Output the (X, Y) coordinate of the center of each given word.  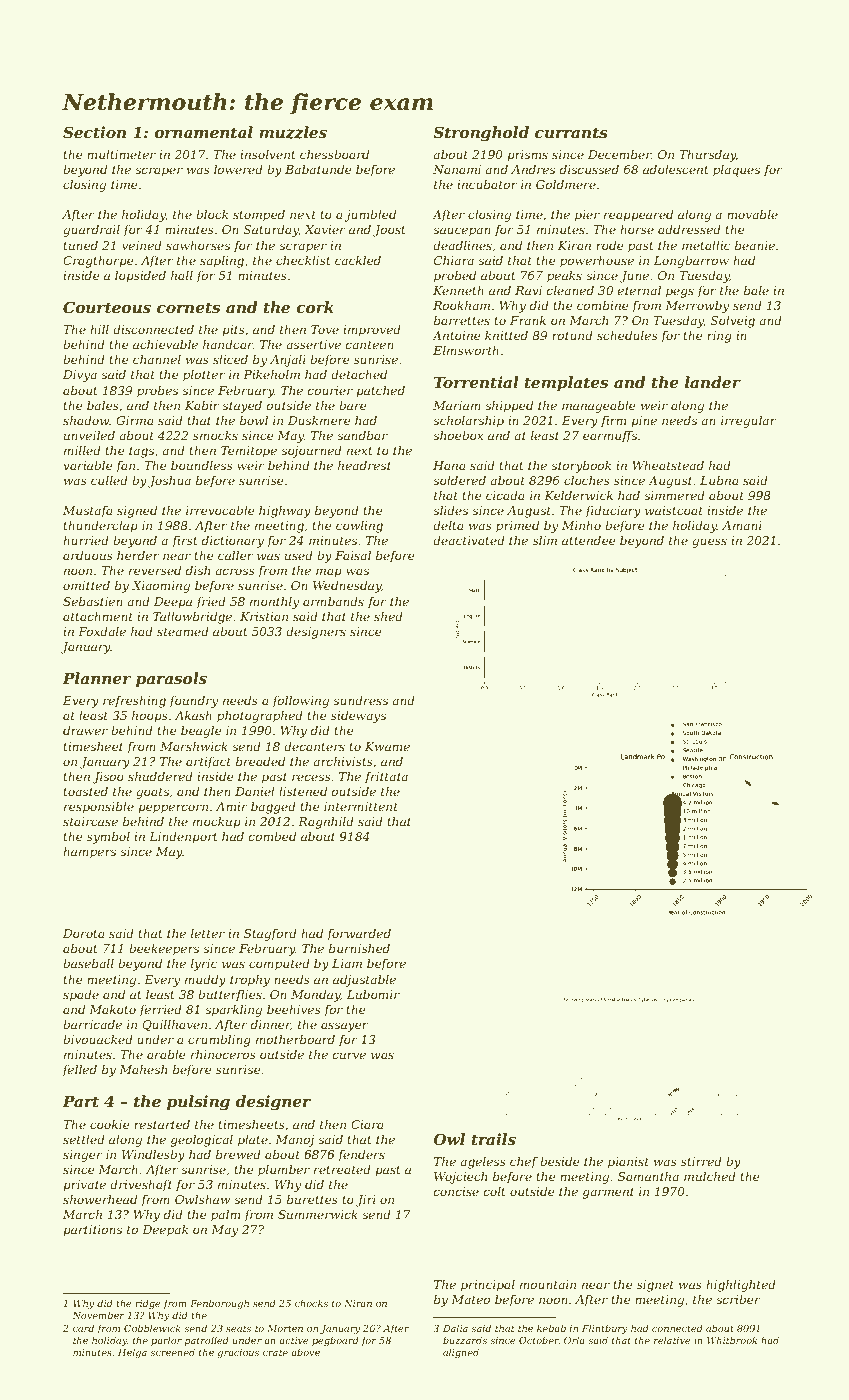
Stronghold (481, 134)
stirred (701, 1161)
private (84, 1186)
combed (272, 836)
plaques (736, 170)
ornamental (204, 132)
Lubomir (373, 994)
